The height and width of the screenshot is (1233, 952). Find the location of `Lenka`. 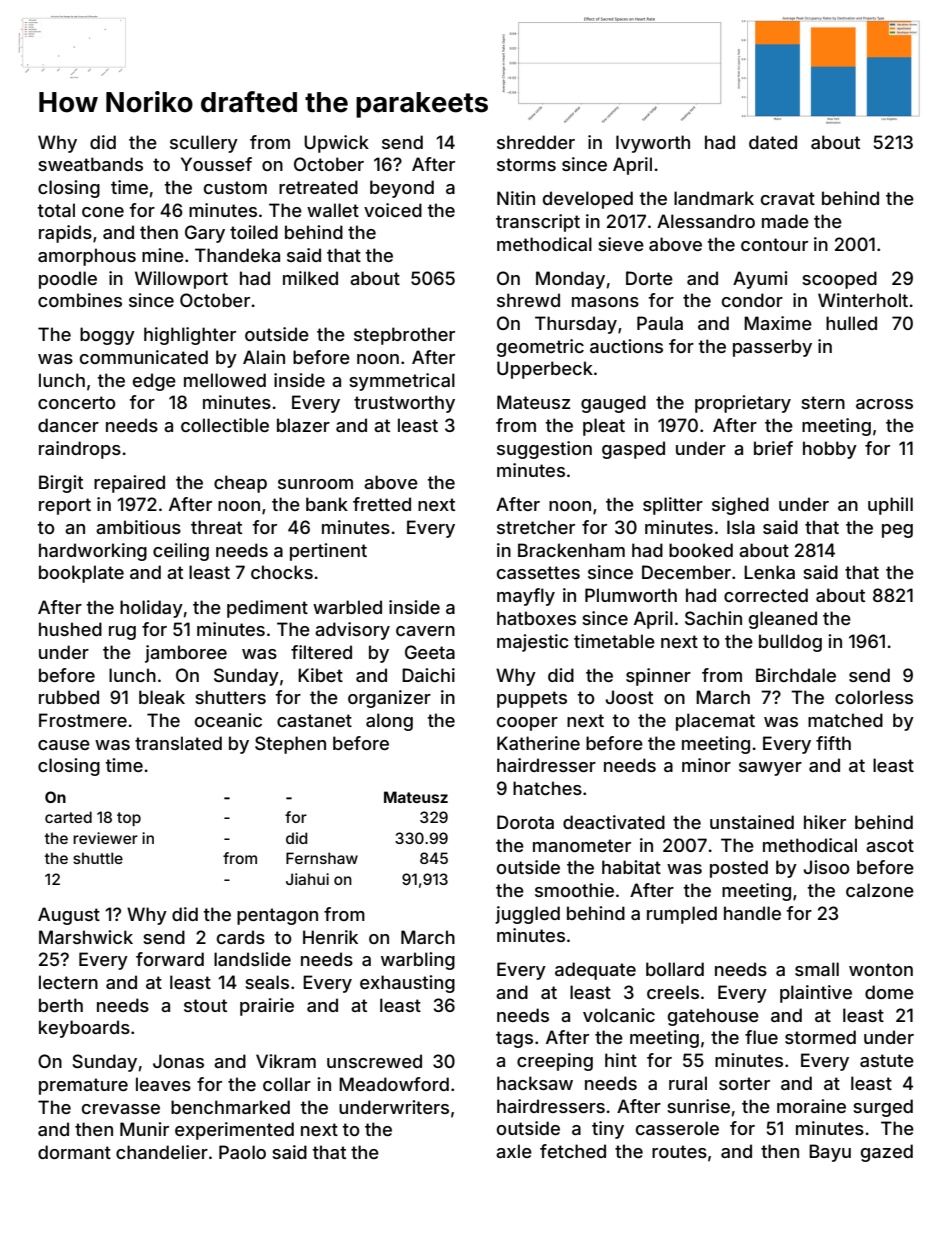

Lenka is located at coordinates (769, 572).
